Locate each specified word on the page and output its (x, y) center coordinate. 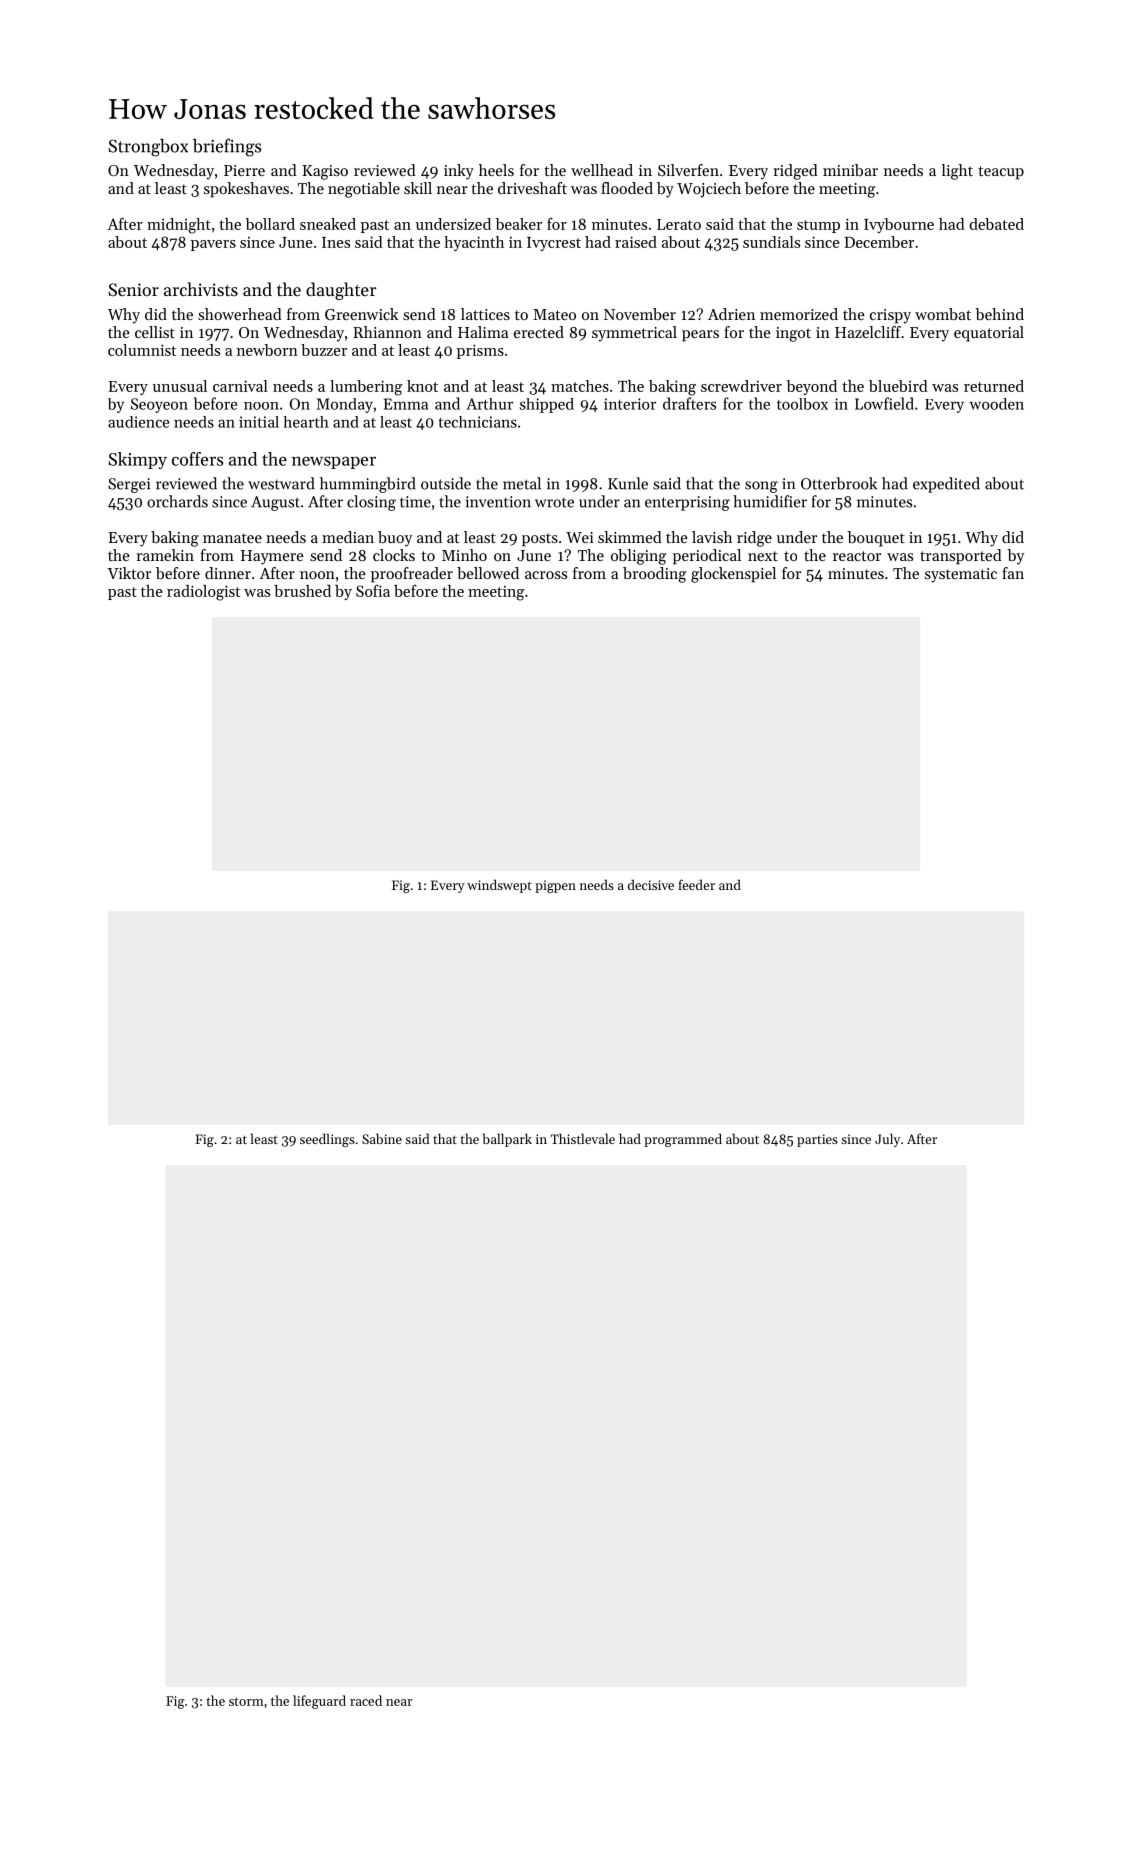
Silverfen (688, 170)
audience (138, 422)
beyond (812, 387)
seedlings (327, 1140)
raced (366, 1700)
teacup (1001, 173)
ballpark (507, 1140)
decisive (651, 884)
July (887, 1140)
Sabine (382, 1138)
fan (1013, 573)
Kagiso (325, 172)
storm (246, 1701)
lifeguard (319, 1702)
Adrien (731, 314)
